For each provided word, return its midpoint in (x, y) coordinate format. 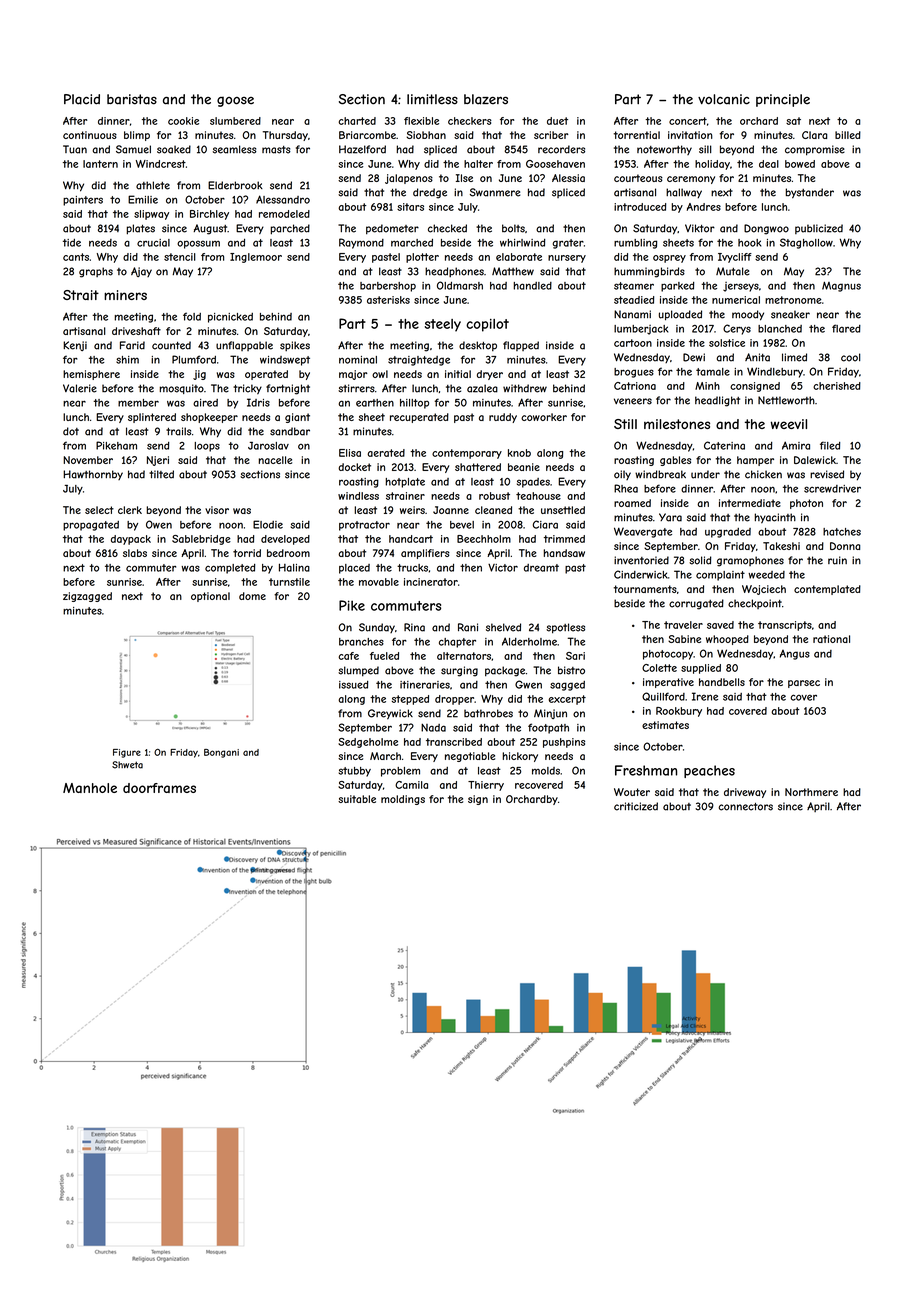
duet (557, 121)
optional (210, 597)
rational (831, 639)
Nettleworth (786, 400)
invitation (690, 135)
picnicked (230, 318)
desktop (478, 346)
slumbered (235, 121)
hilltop (414, 404)
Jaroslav (268, 446)
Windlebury (775, 372)
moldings (403, 800)
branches (361, 642)
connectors (745, 807)
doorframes (159, 788)
